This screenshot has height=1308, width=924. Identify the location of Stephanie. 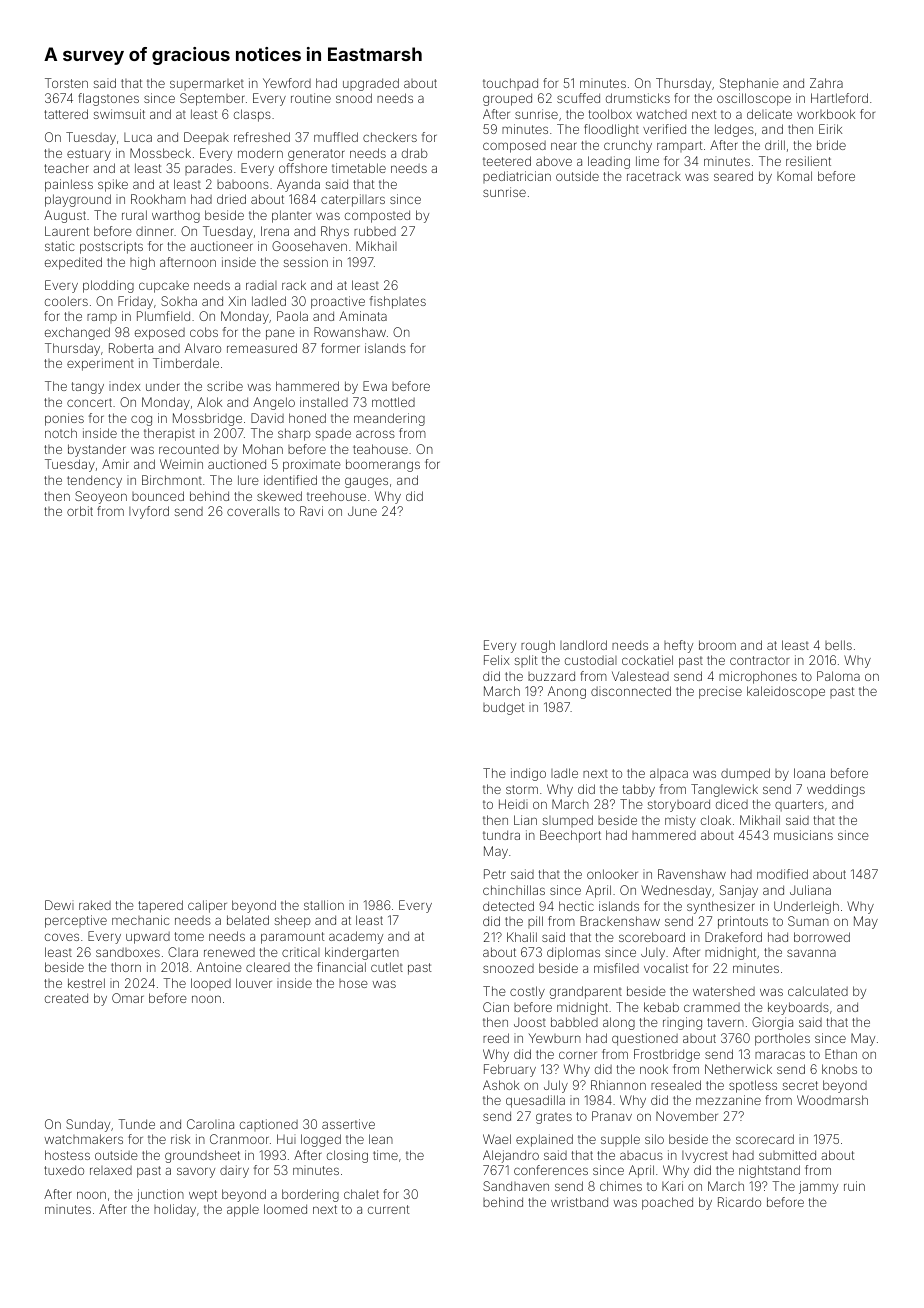
(749, 84).
